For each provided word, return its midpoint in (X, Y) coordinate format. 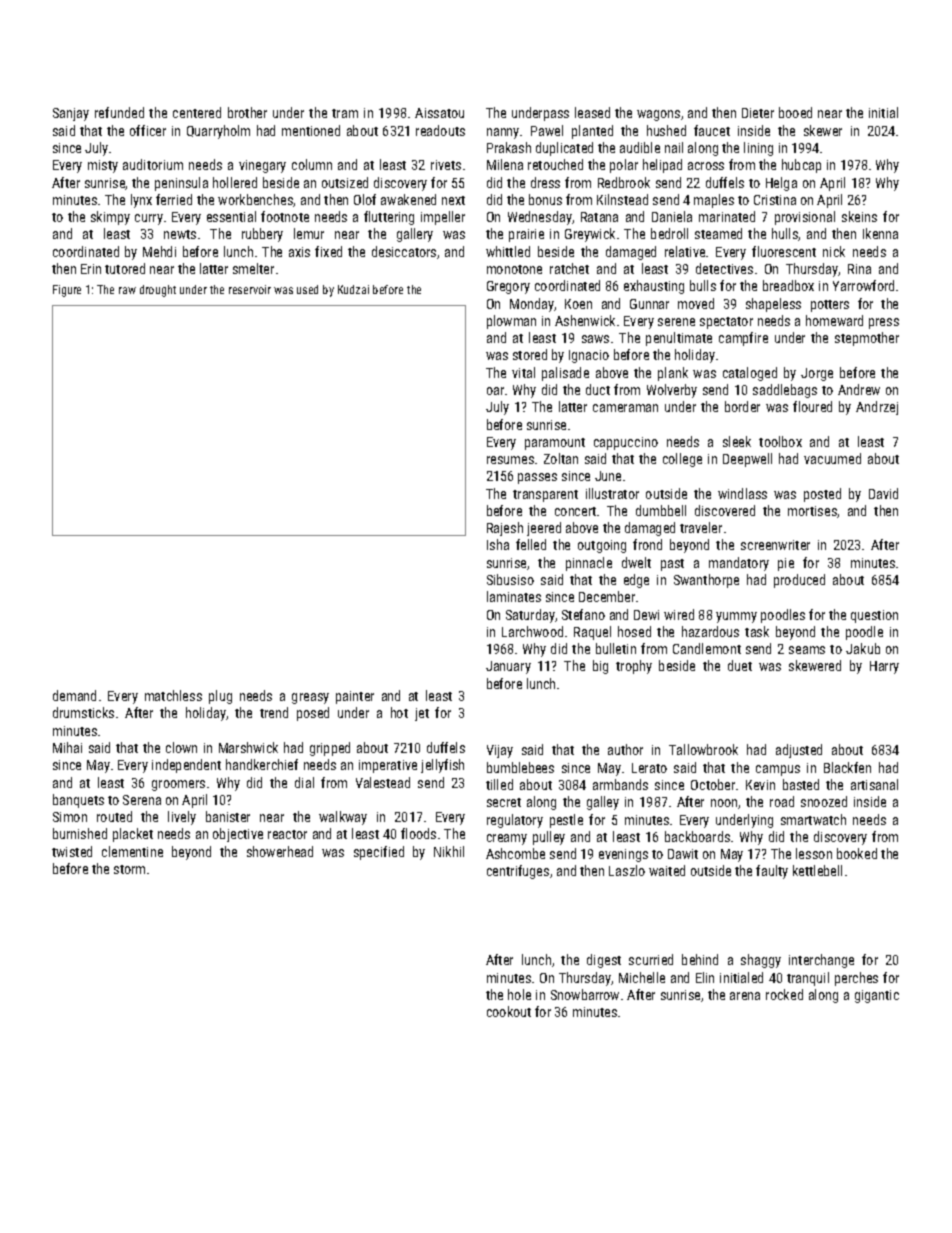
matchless (173, 695)
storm (129, 869)
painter (355, 697)
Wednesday (540, 218)
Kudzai (353, 289)
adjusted (799, 751)
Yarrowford (863, 285)
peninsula (181, 184)
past (672, 565)
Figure (67, 291)
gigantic (877, 996)
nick (834, 251)
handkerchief (262, 764)
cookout (509, 1011)
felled (531, 544)
